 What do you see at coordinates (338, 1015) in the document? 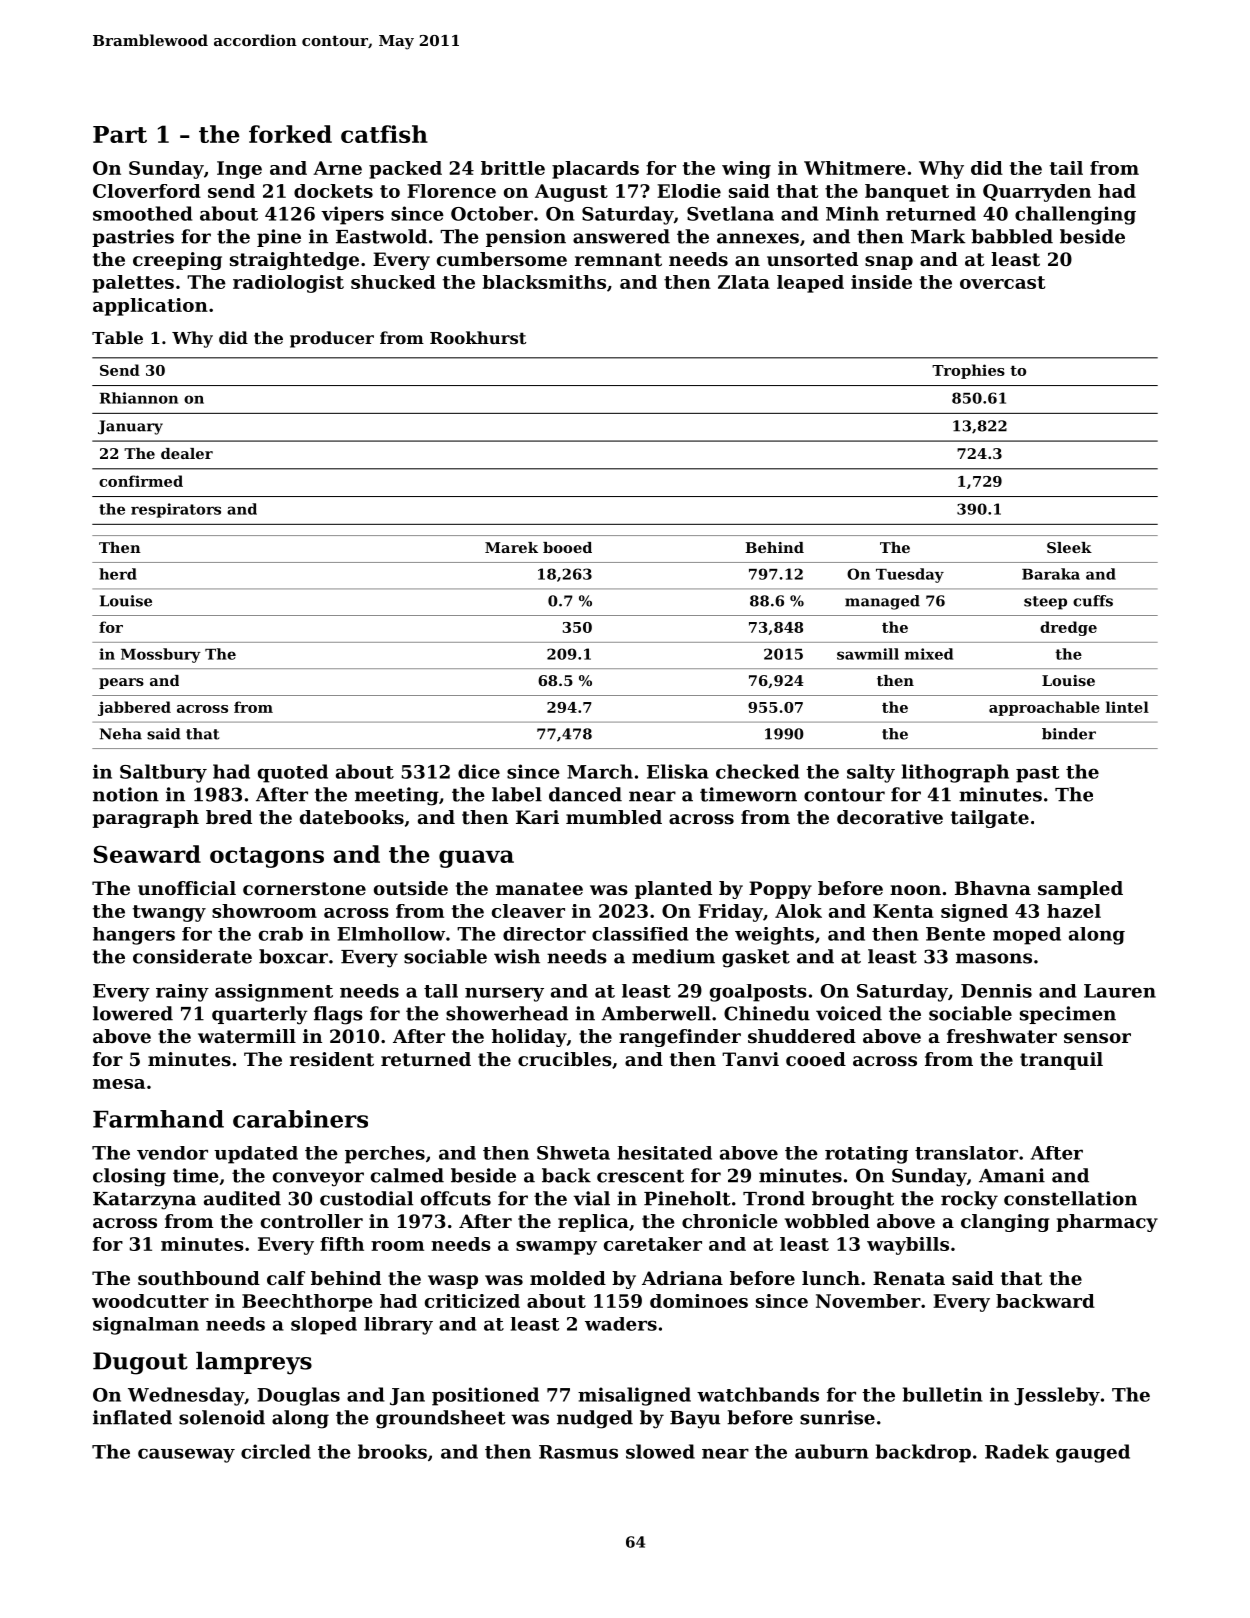
I see `flags` at bounding box center [338, 1015].
